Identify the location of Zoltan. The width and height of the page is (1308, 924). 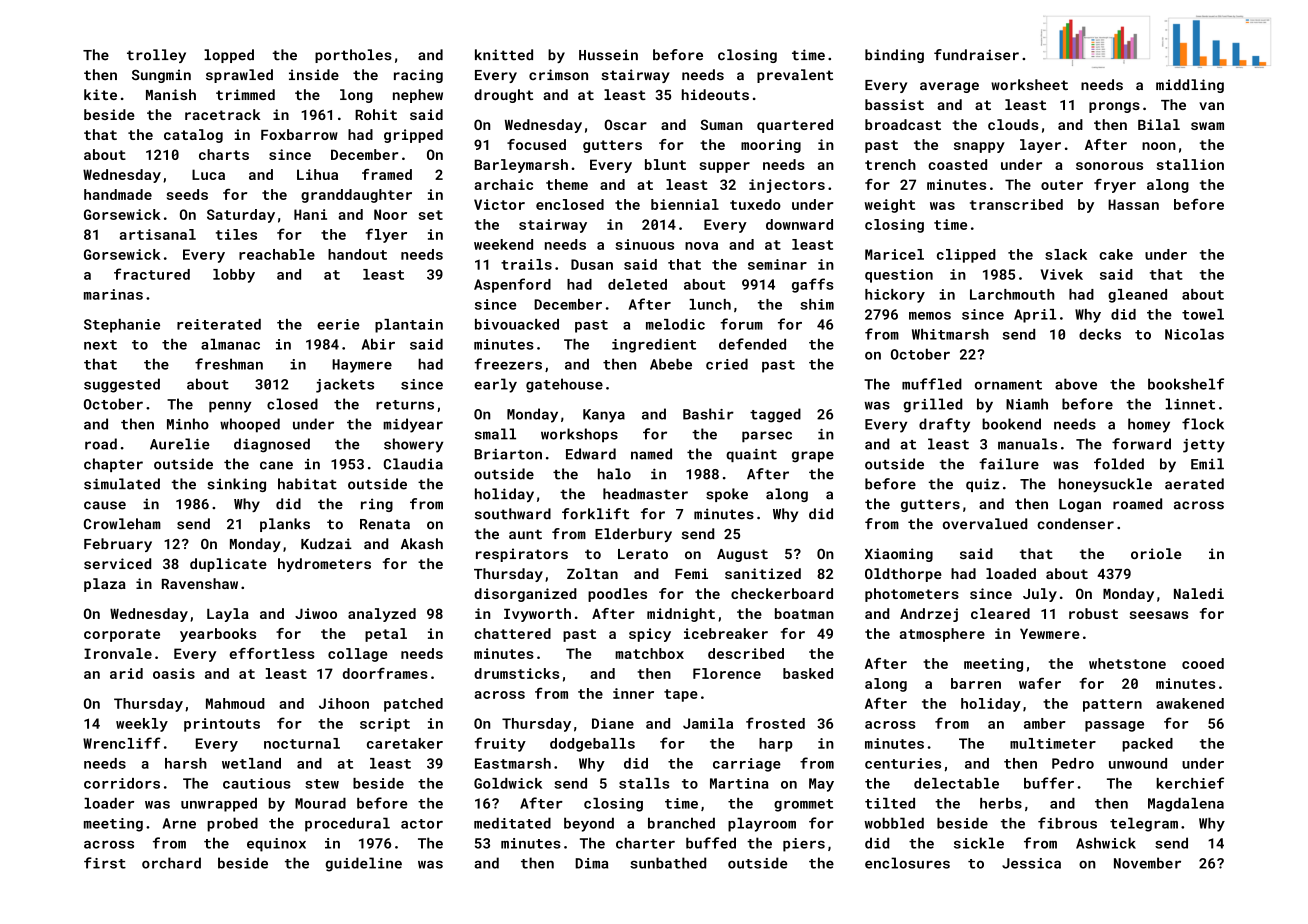
(592, 573).
